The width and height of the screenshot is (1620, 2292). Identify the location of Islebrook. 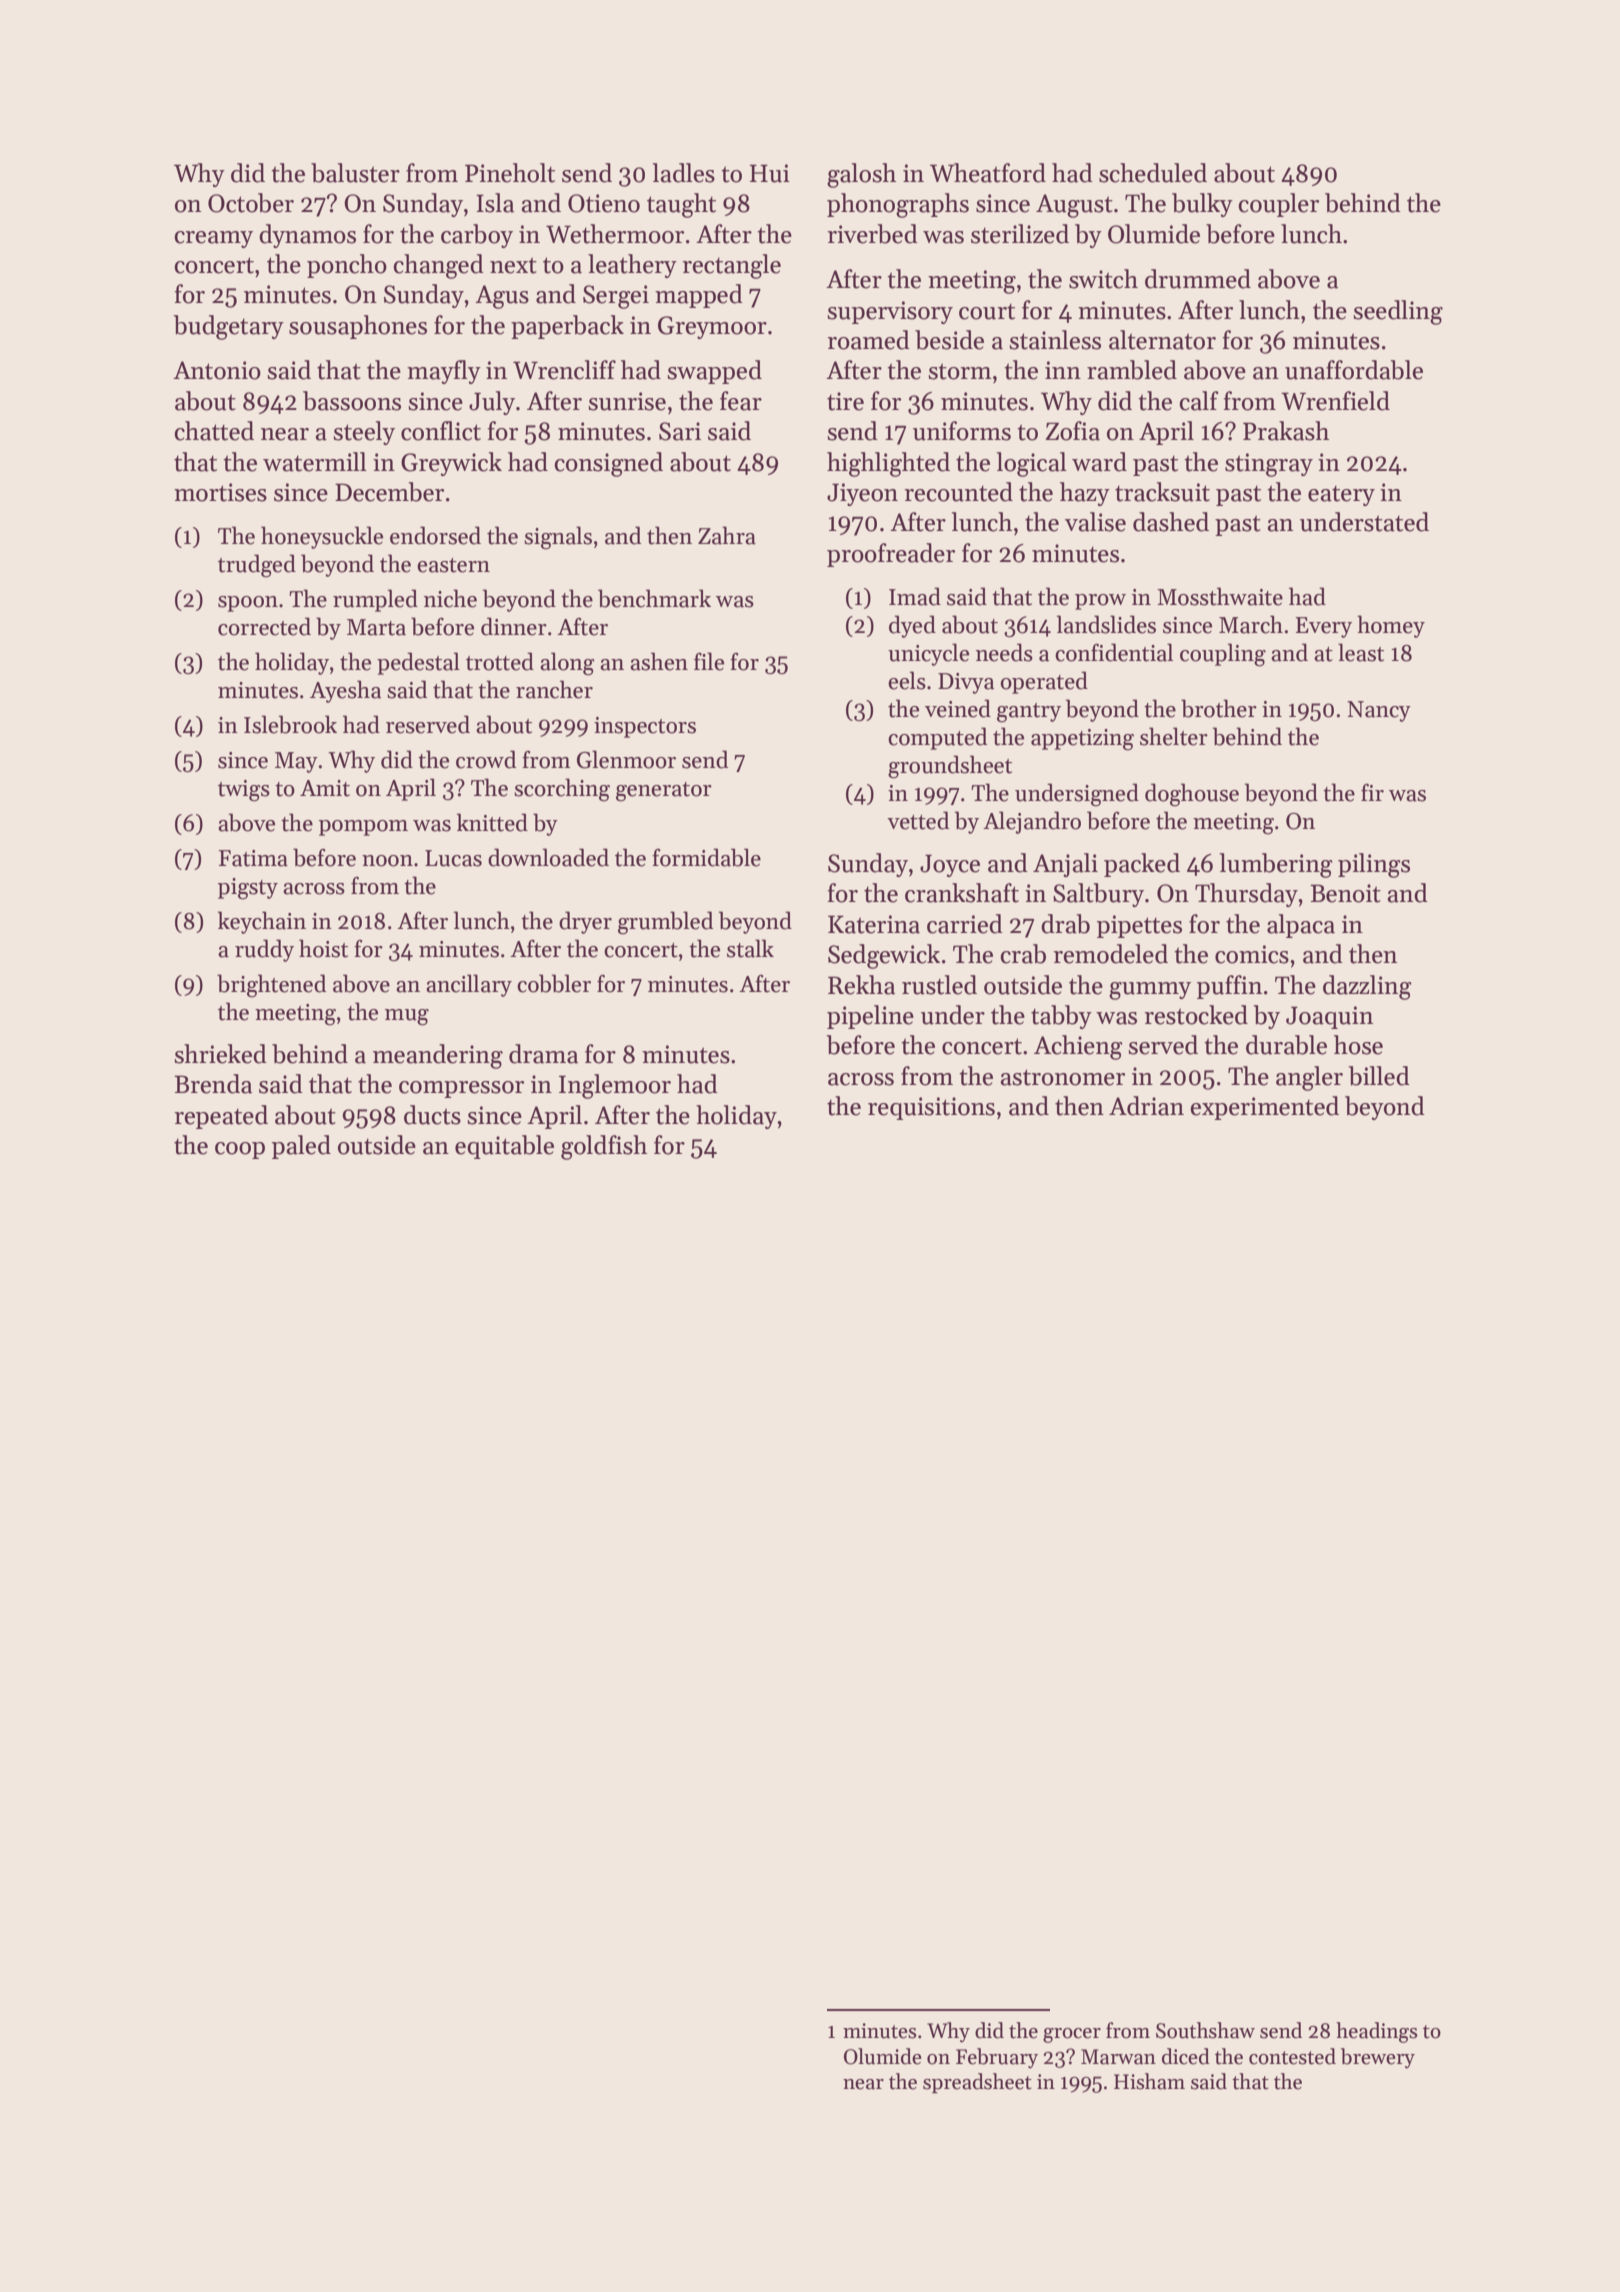
(290, 724).
